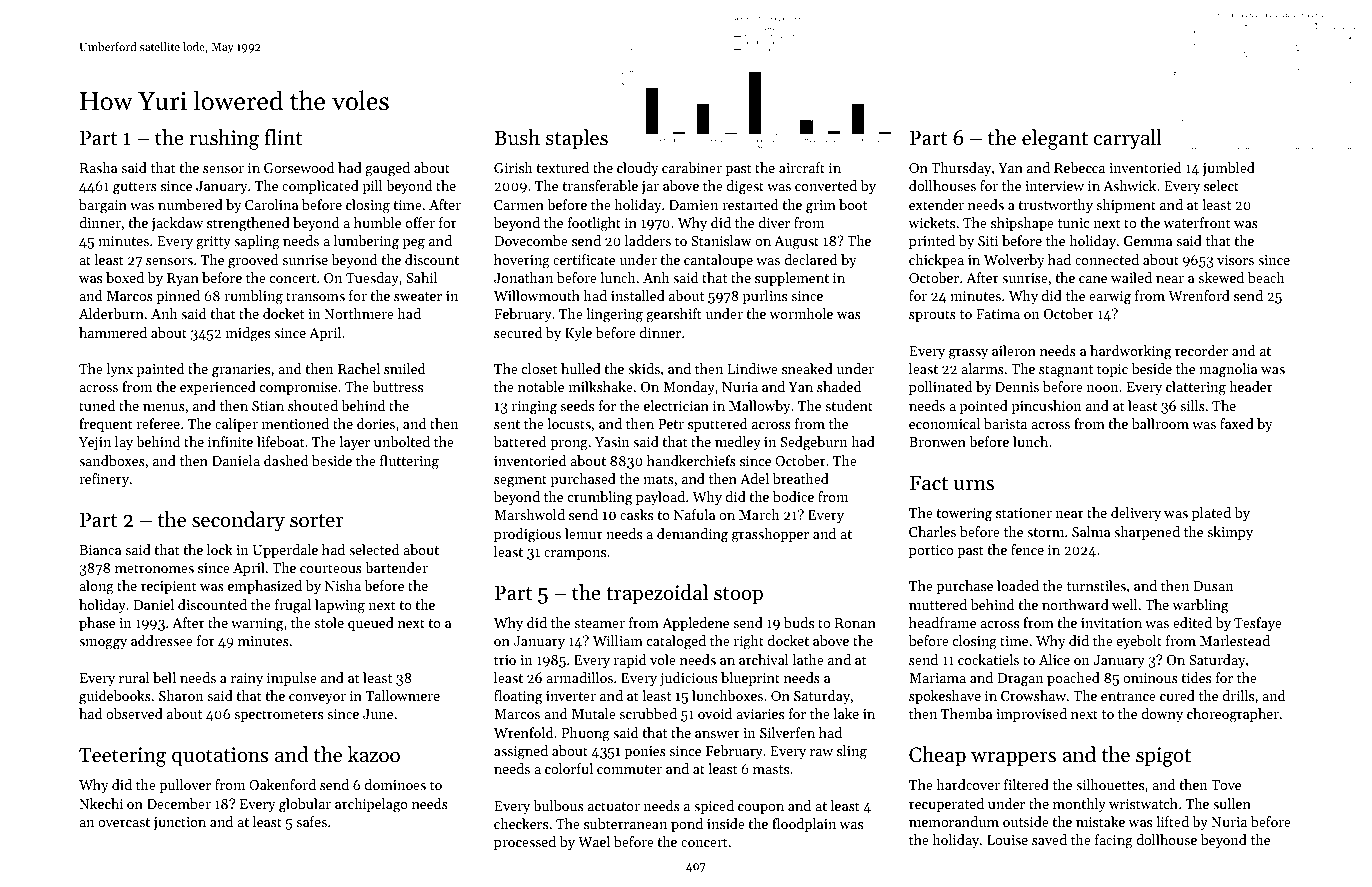 This screenshot has width=1372, height=887. Describe the element at coordinates (534, 408) in the screenshot. I see `ringing` at that location.
